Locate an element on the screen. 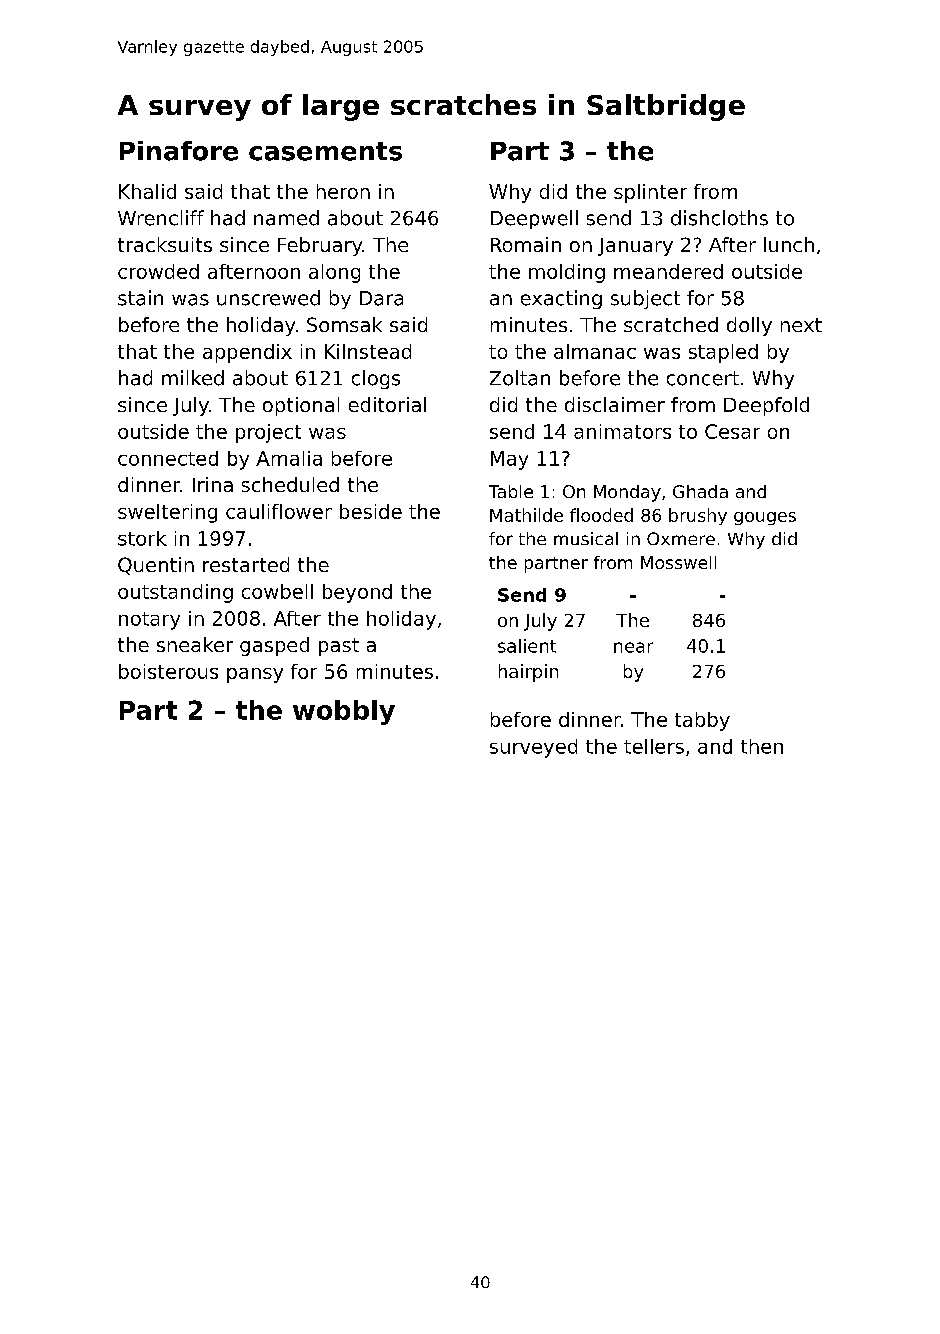  dishcloths is located at coordinates (719, 218).
